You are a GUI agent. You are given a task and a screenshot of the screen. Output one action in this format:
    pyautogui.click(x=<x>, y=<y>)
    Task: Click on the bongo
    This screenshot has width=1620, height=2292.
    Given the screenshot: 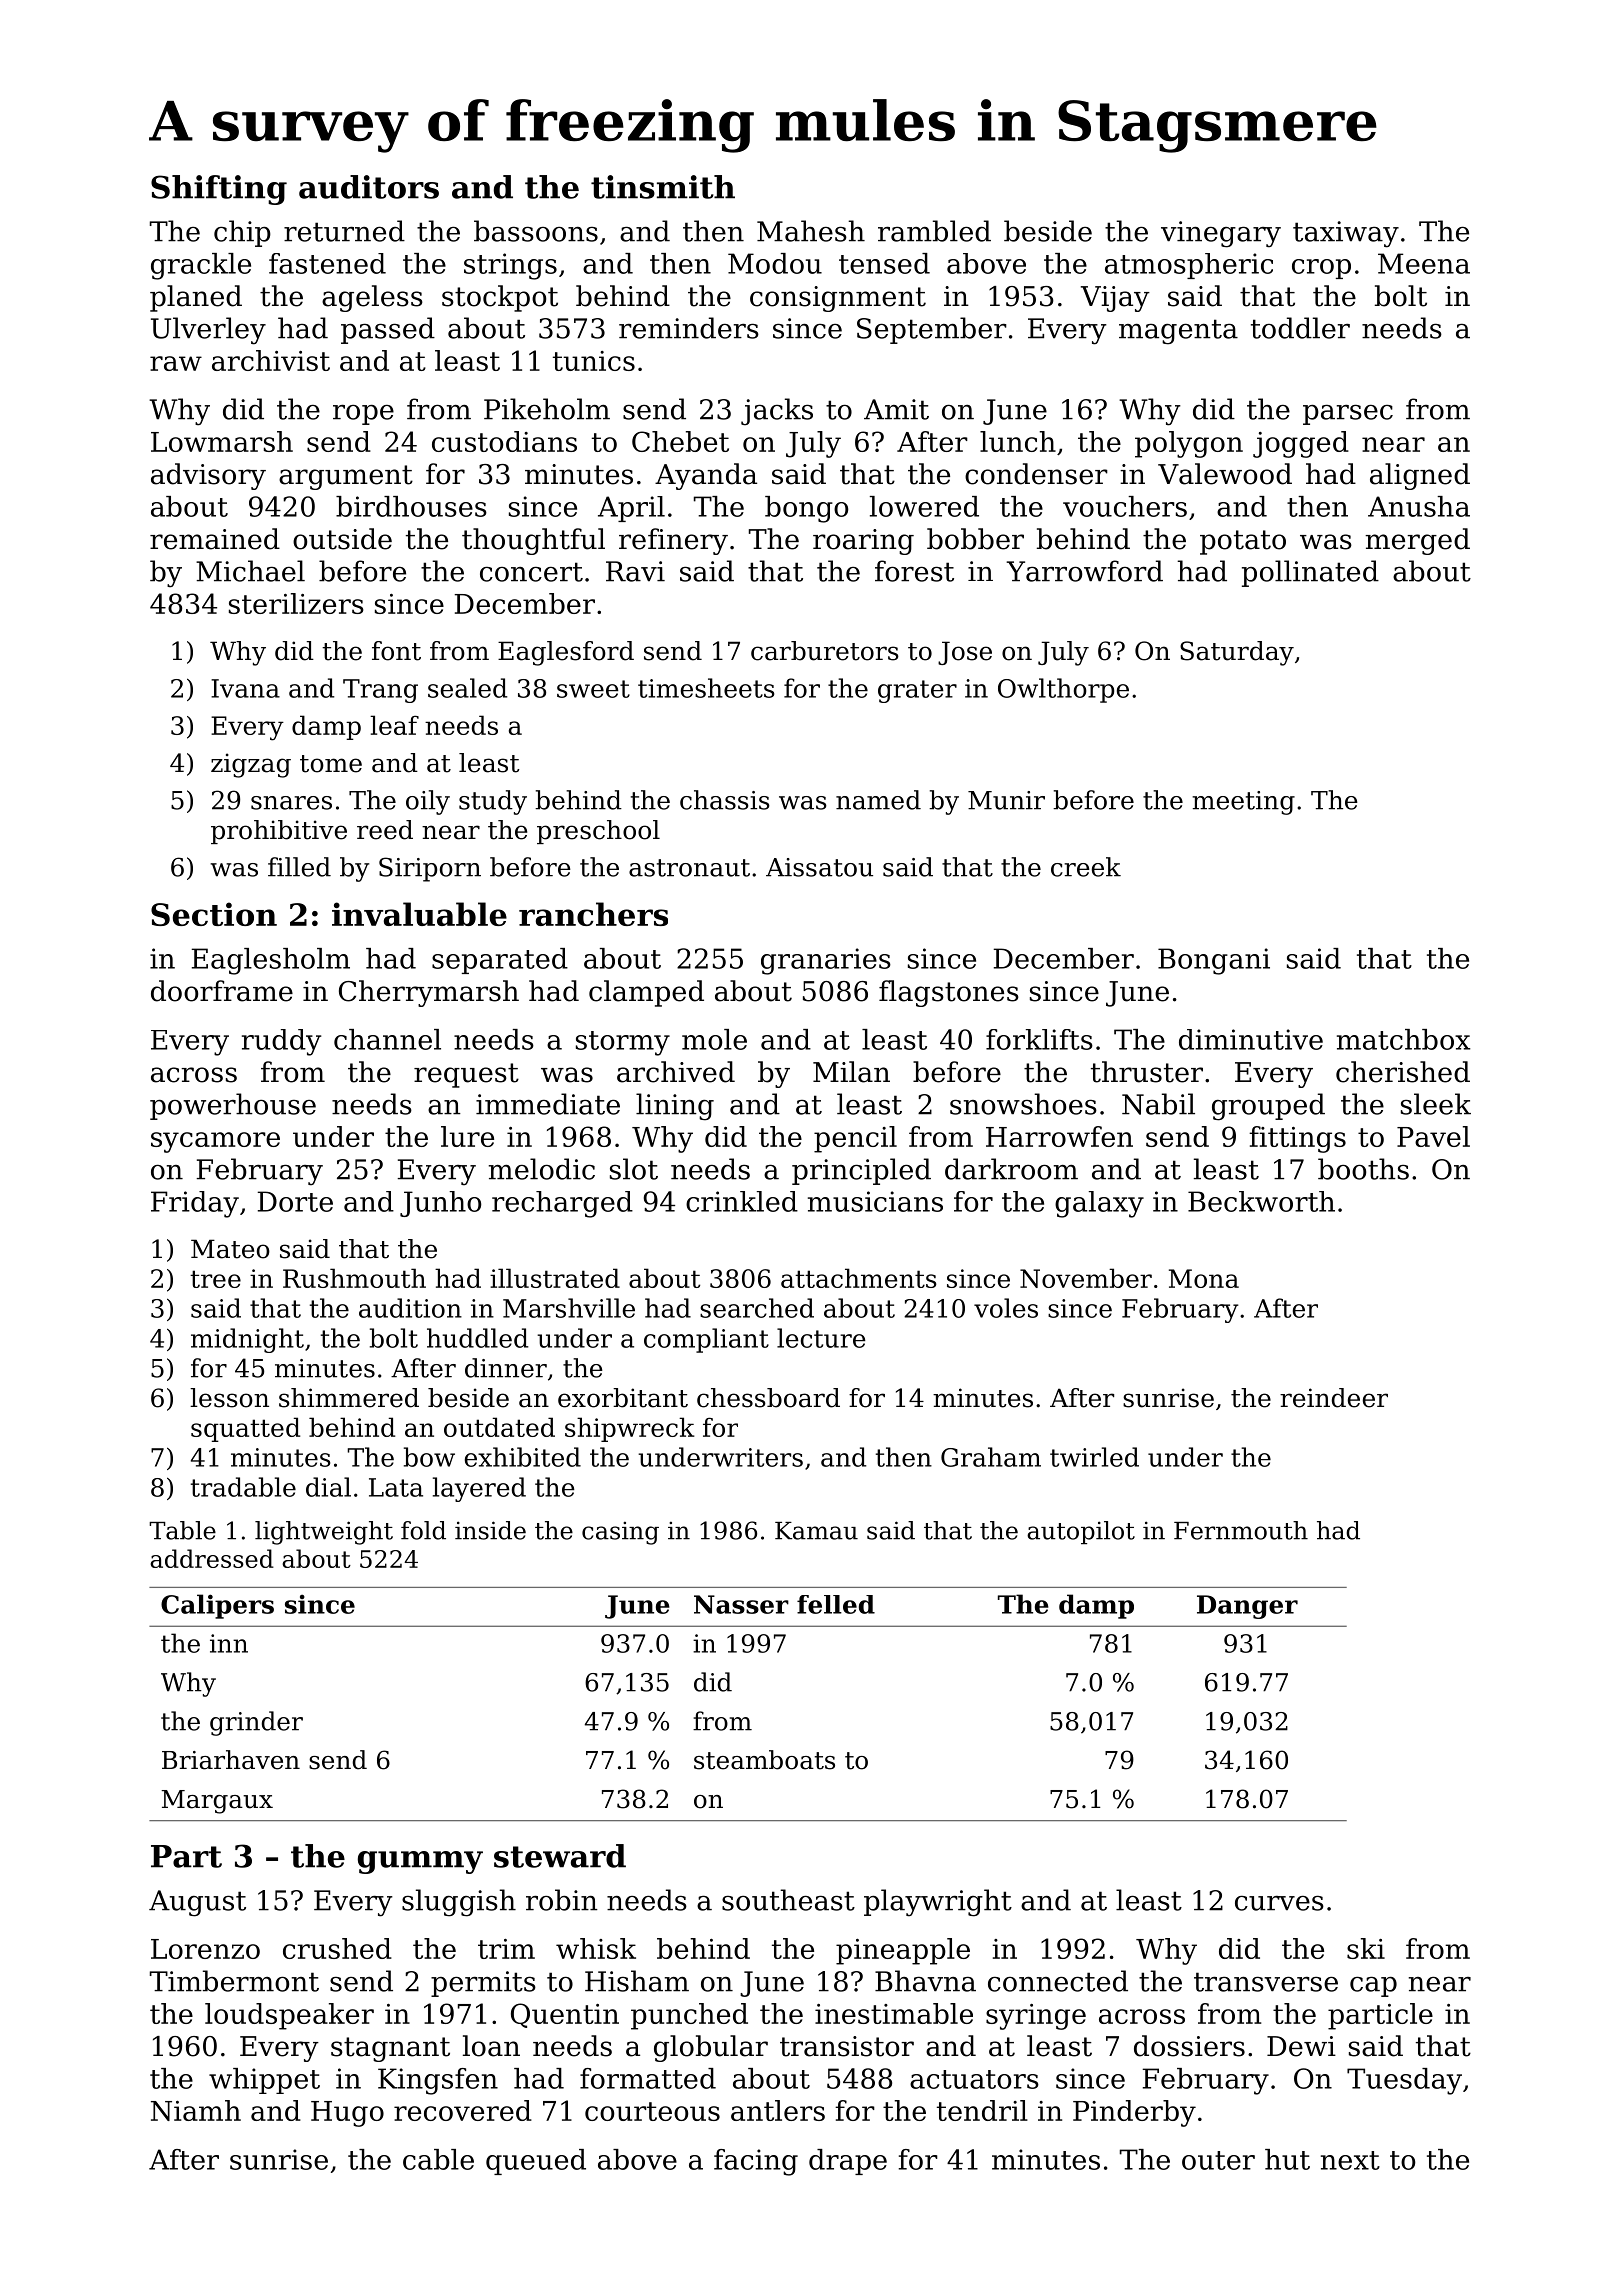 What is the action you would take?
    pyautogui.click(x=806, y=509)
